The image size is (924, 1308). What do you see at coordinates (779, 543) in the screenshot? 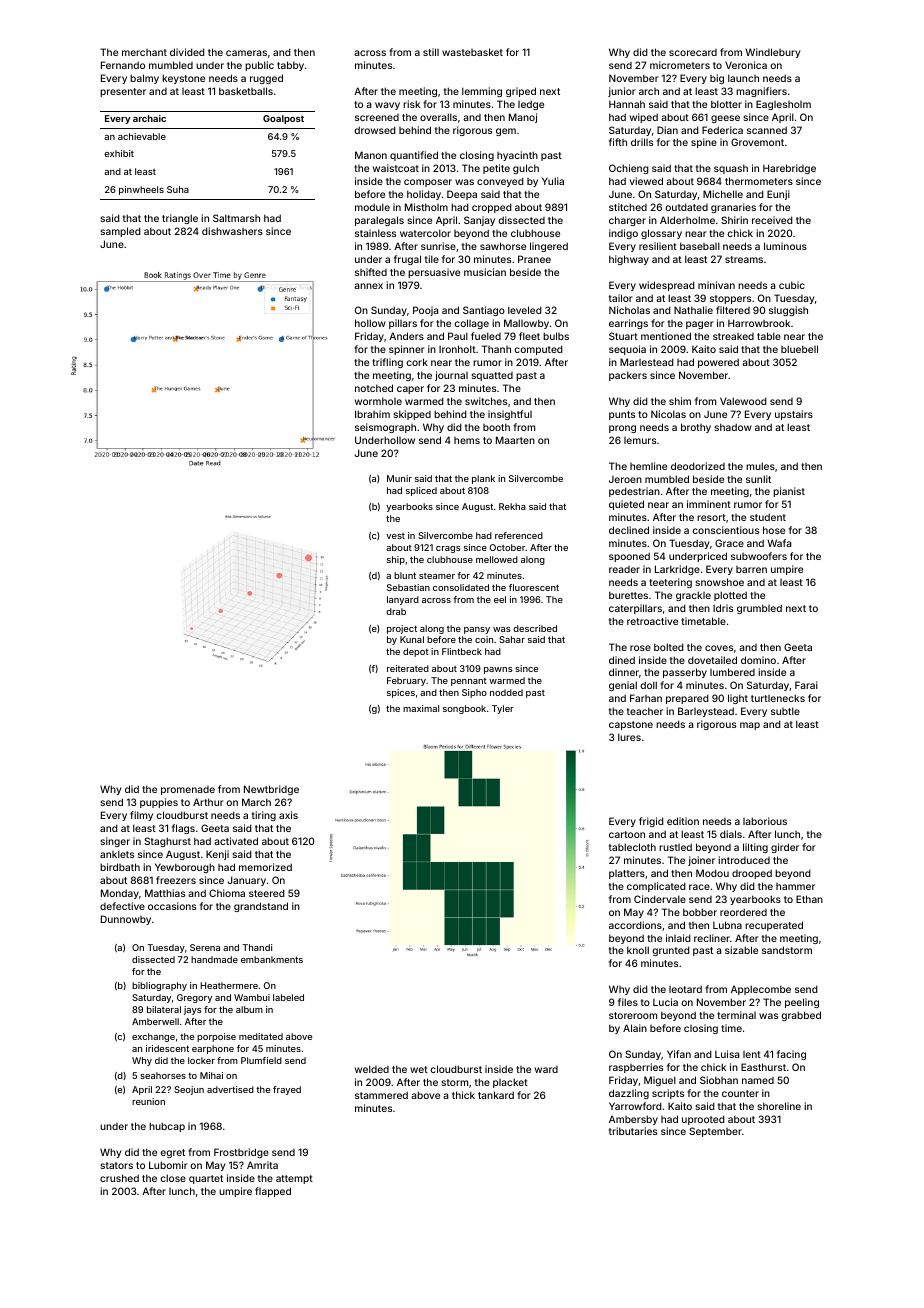
I see `Wafa` at bounding box center [779, 543].
